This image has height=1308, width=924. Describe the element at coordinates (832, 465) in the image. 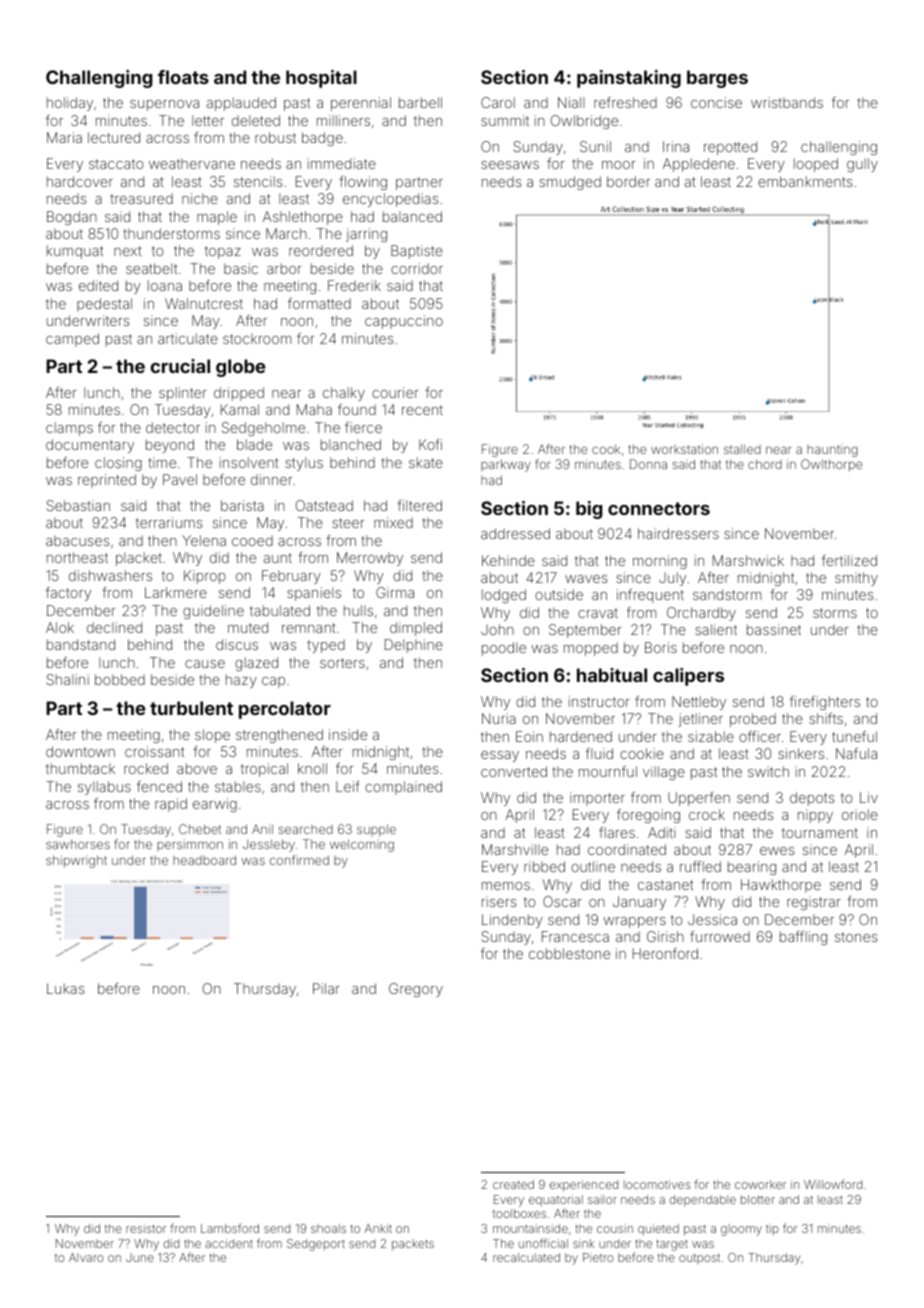

I see `Owlthorpe` at that location.
